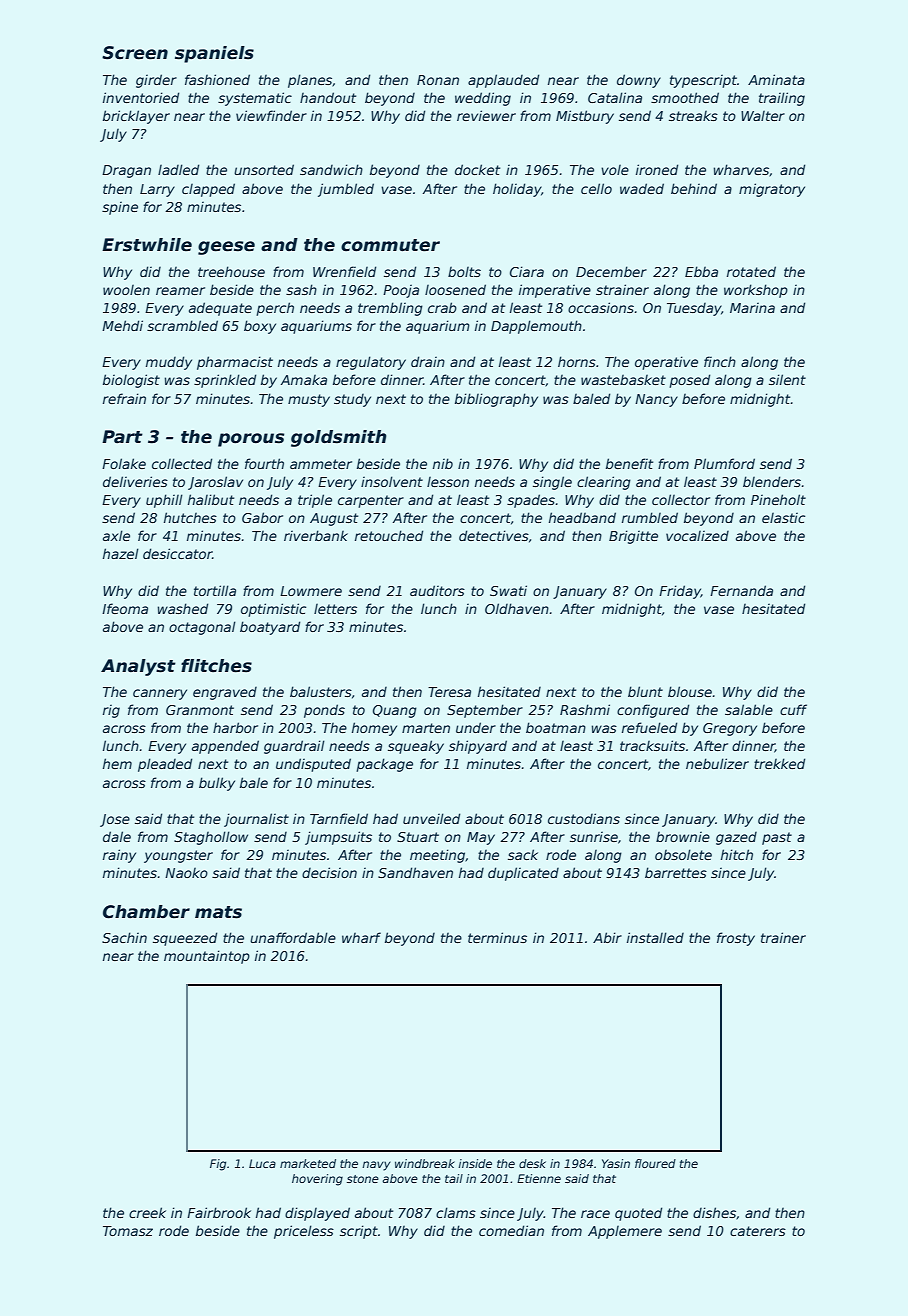 The image size is (908, 1316). Describe the element at coordinates (783, 518) in the screenshot. I see `elastic` at that location.
